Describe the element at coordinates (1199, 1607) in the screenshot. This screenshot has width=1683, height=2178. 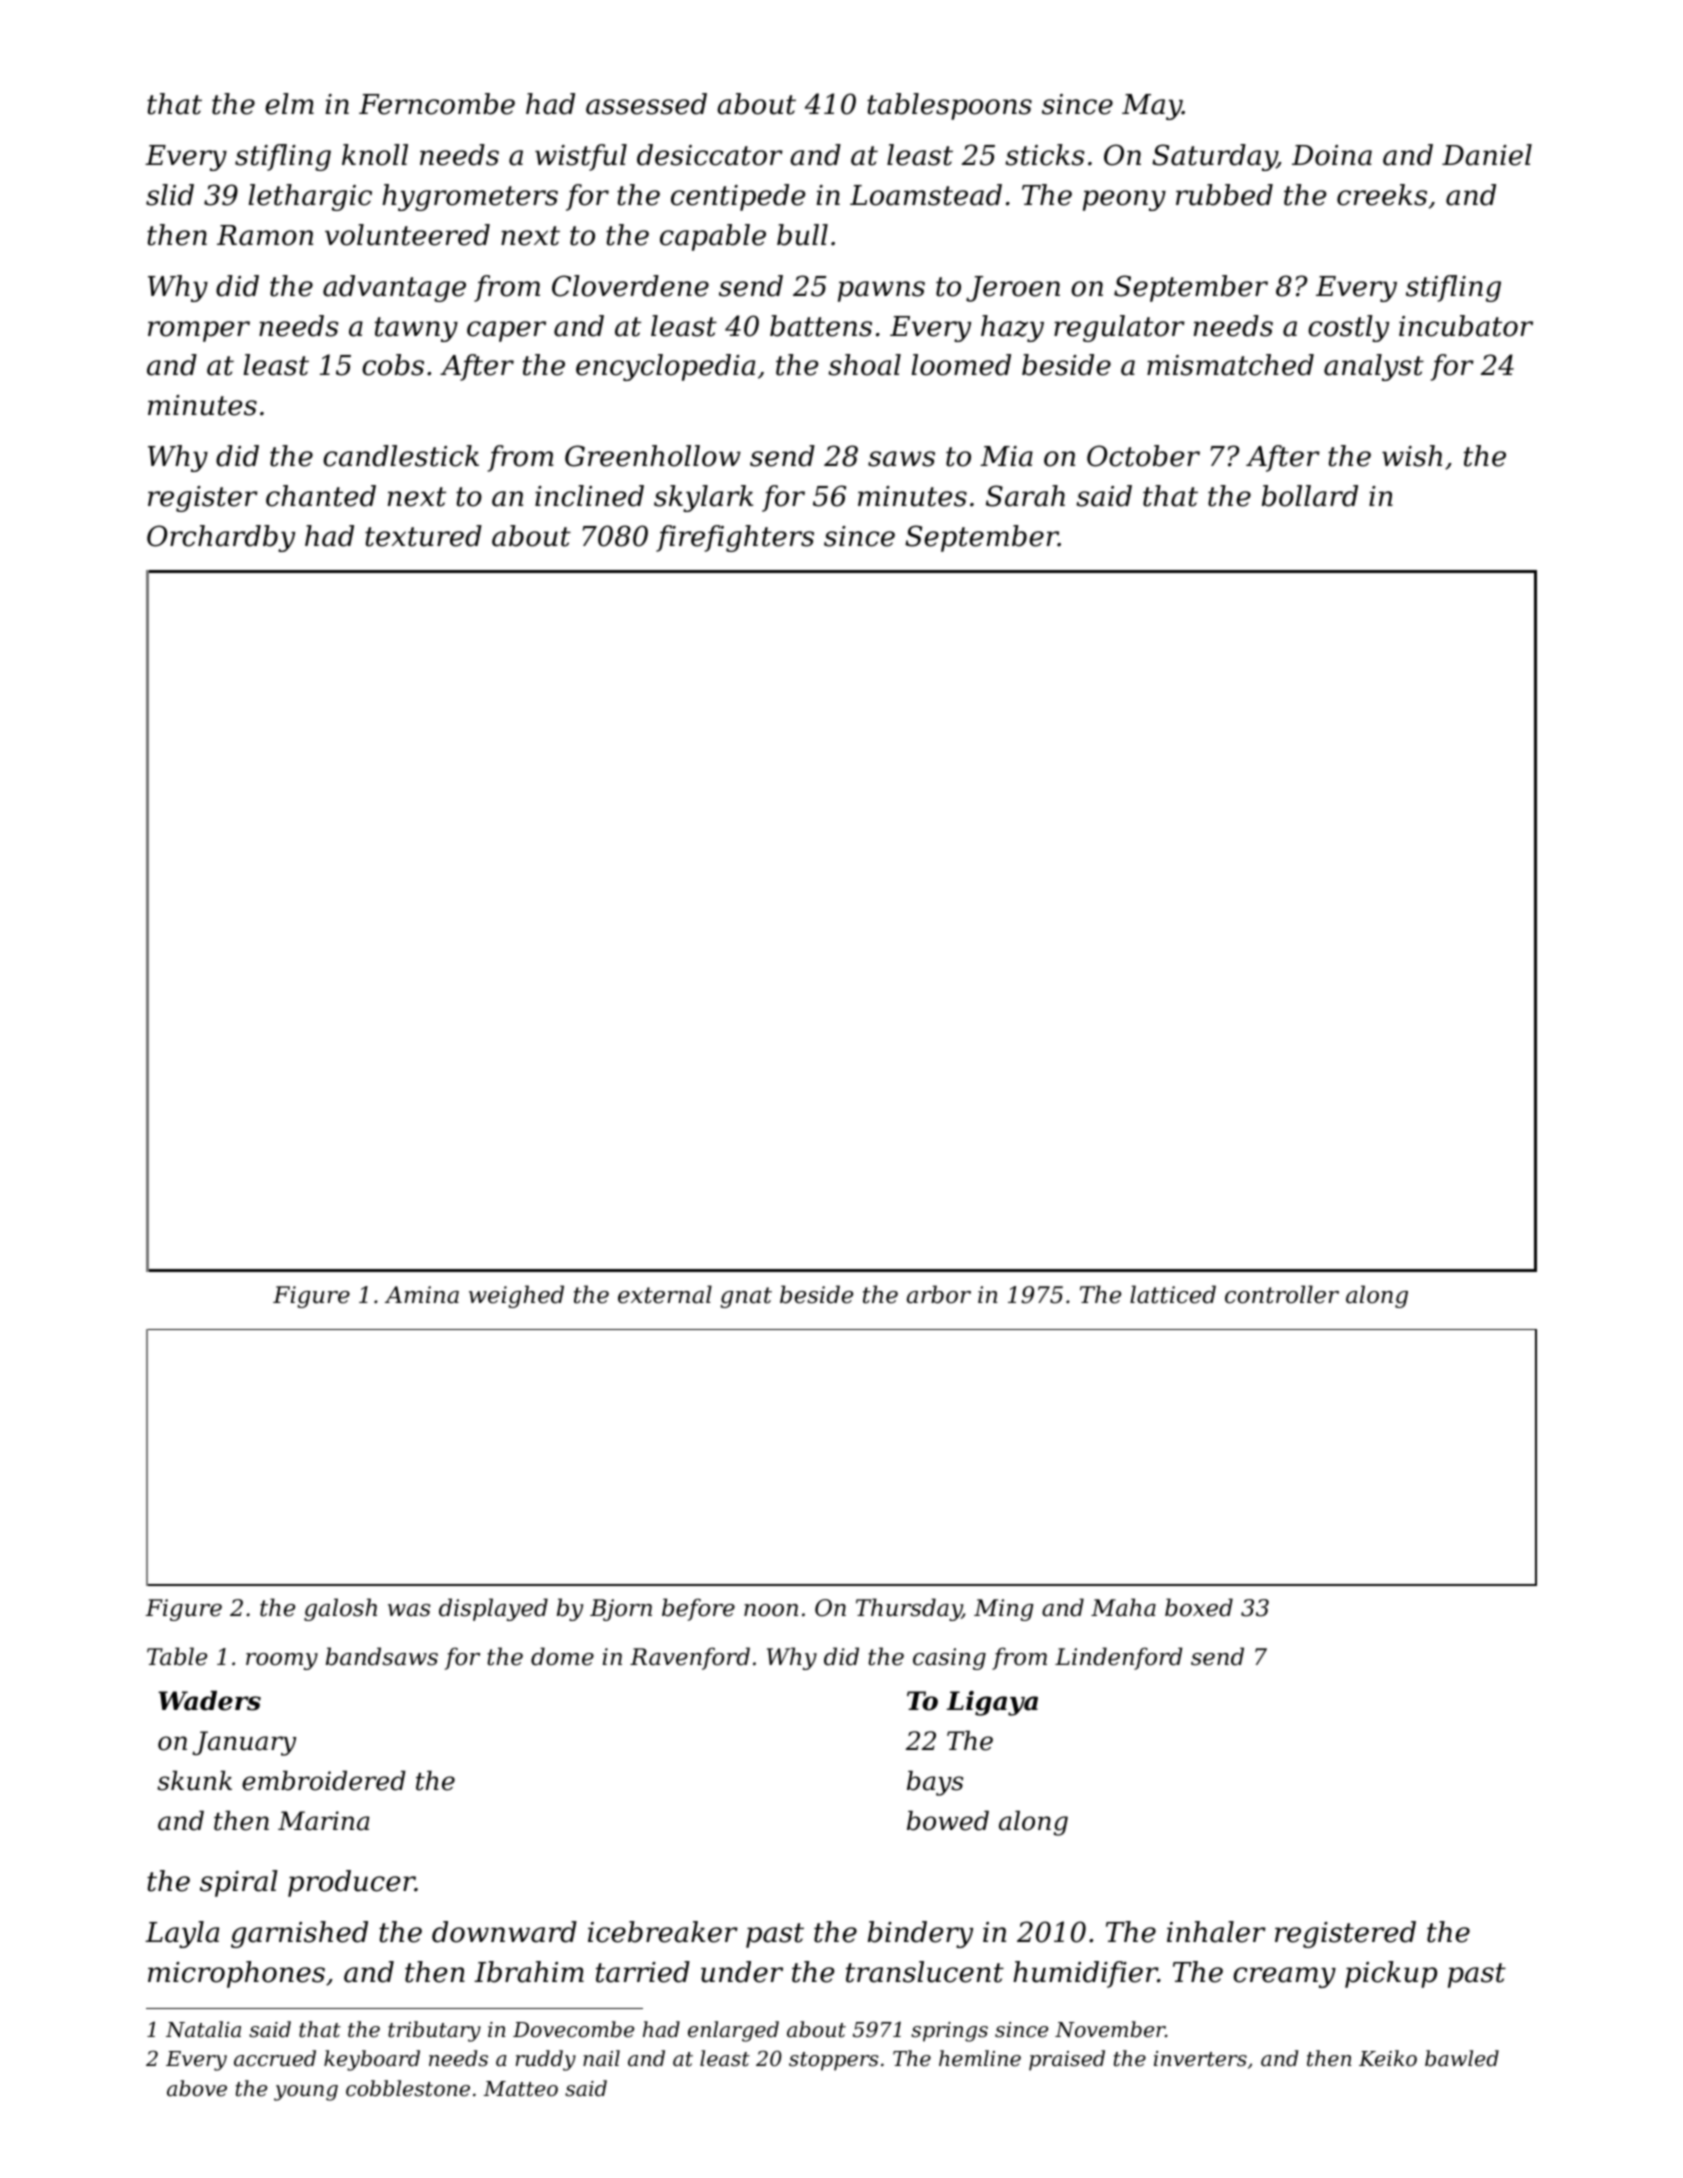
I see `boxed` at that location.
